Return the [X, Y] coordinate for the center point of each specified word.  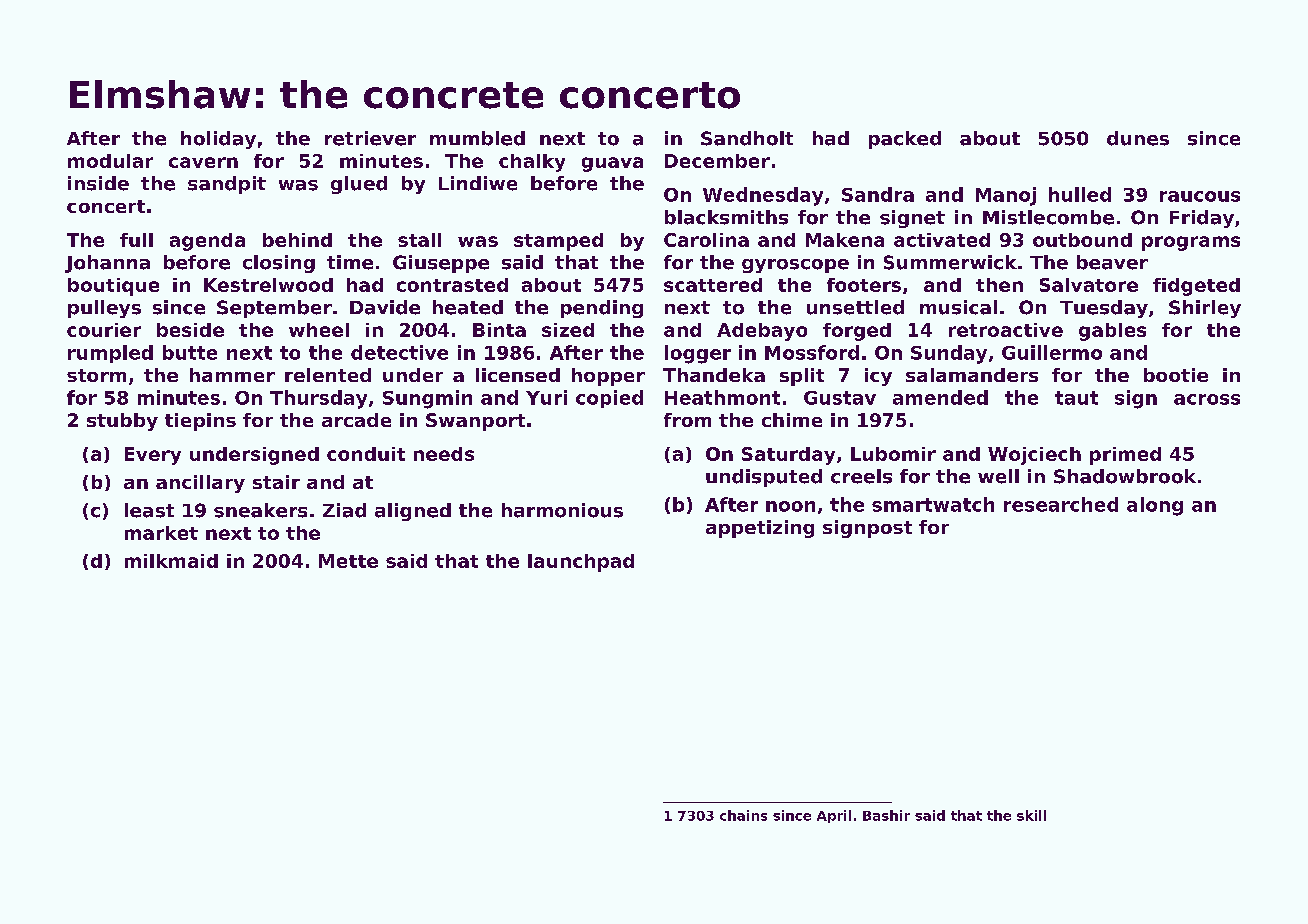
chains [743, 815]
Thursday [318, 399]
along [1155, 506]
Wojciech [1034, 456]
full [136, 240]
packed [905, 140]
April [834, 816]
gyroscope [795, 266]
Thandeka [714, 375]
